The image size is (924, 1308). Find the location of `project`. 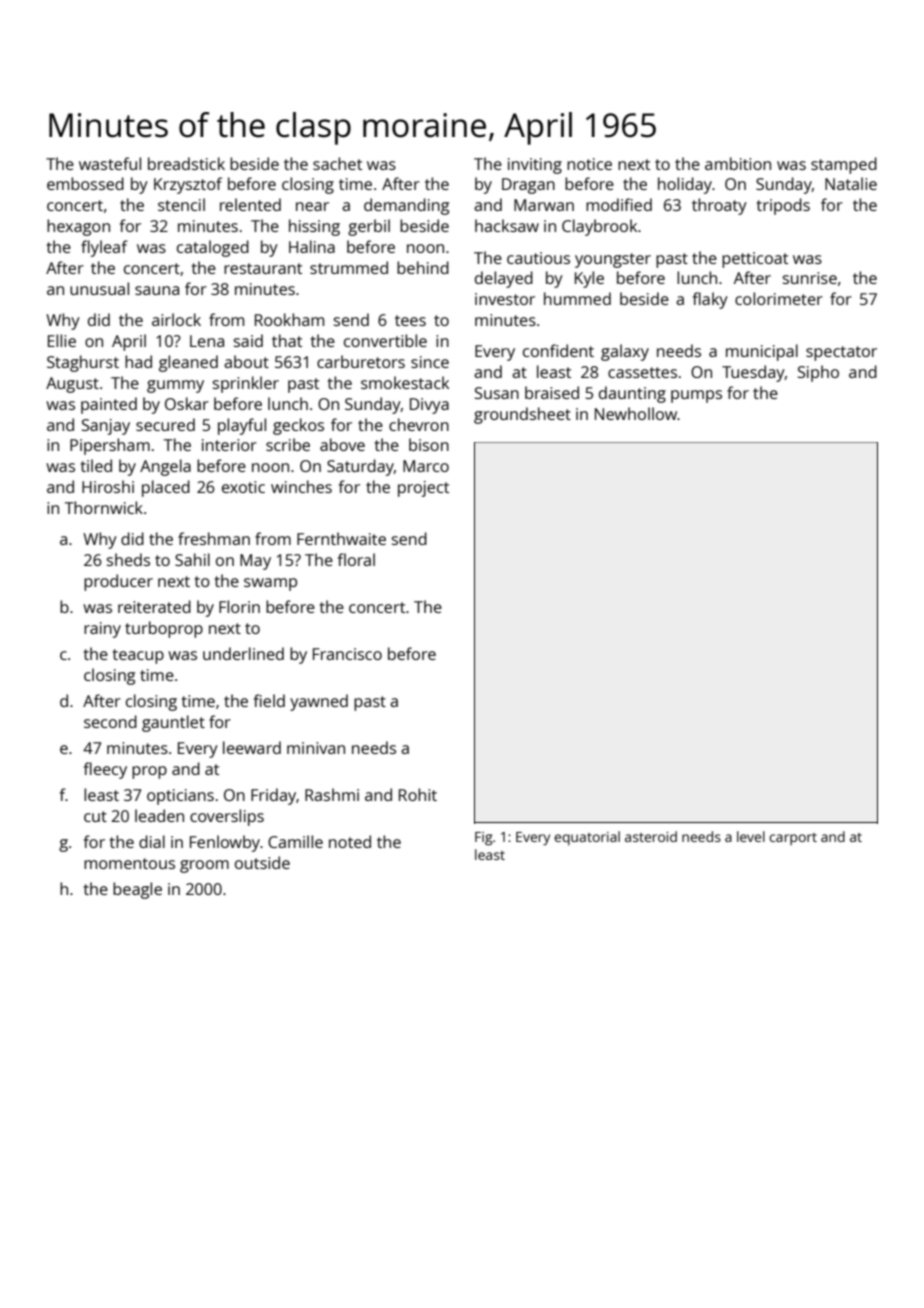

project is located at coordinates (423, 489).
